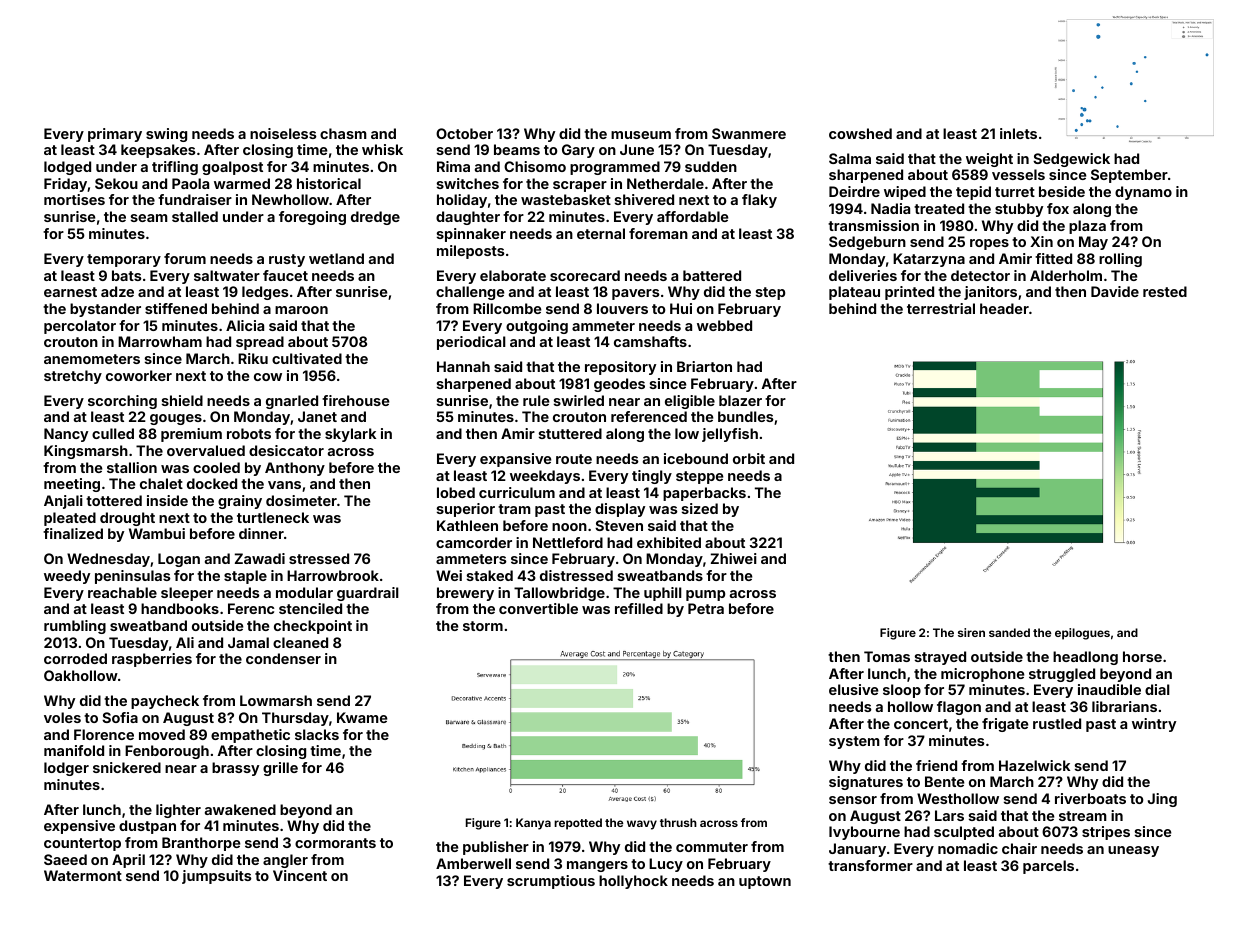 The height and width of the page is (952, 1233). I want to click on firehouse, so click(356, 400).
